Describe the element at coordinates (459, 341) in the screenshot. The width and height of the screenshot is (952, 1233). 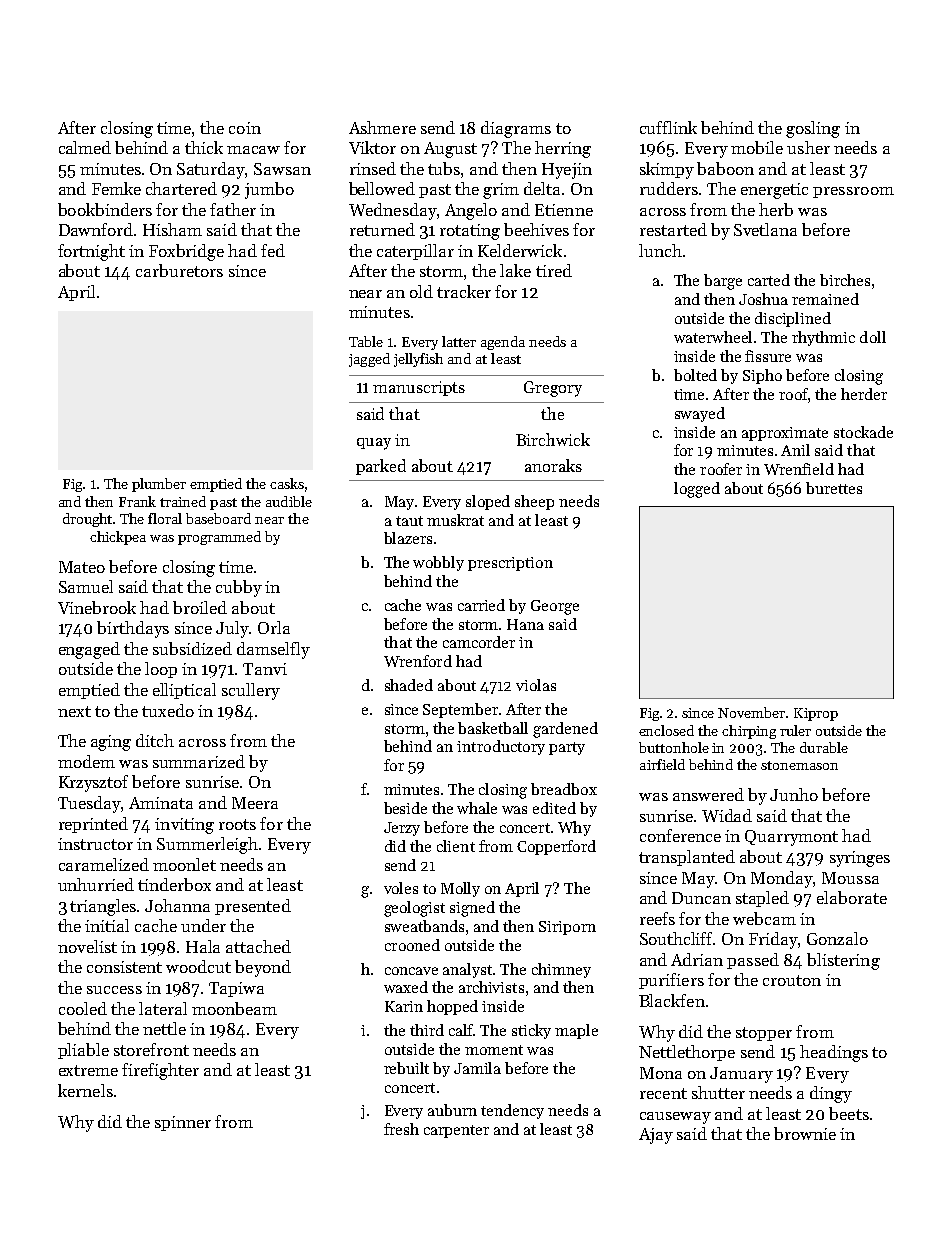
I see `latter` at that location.
